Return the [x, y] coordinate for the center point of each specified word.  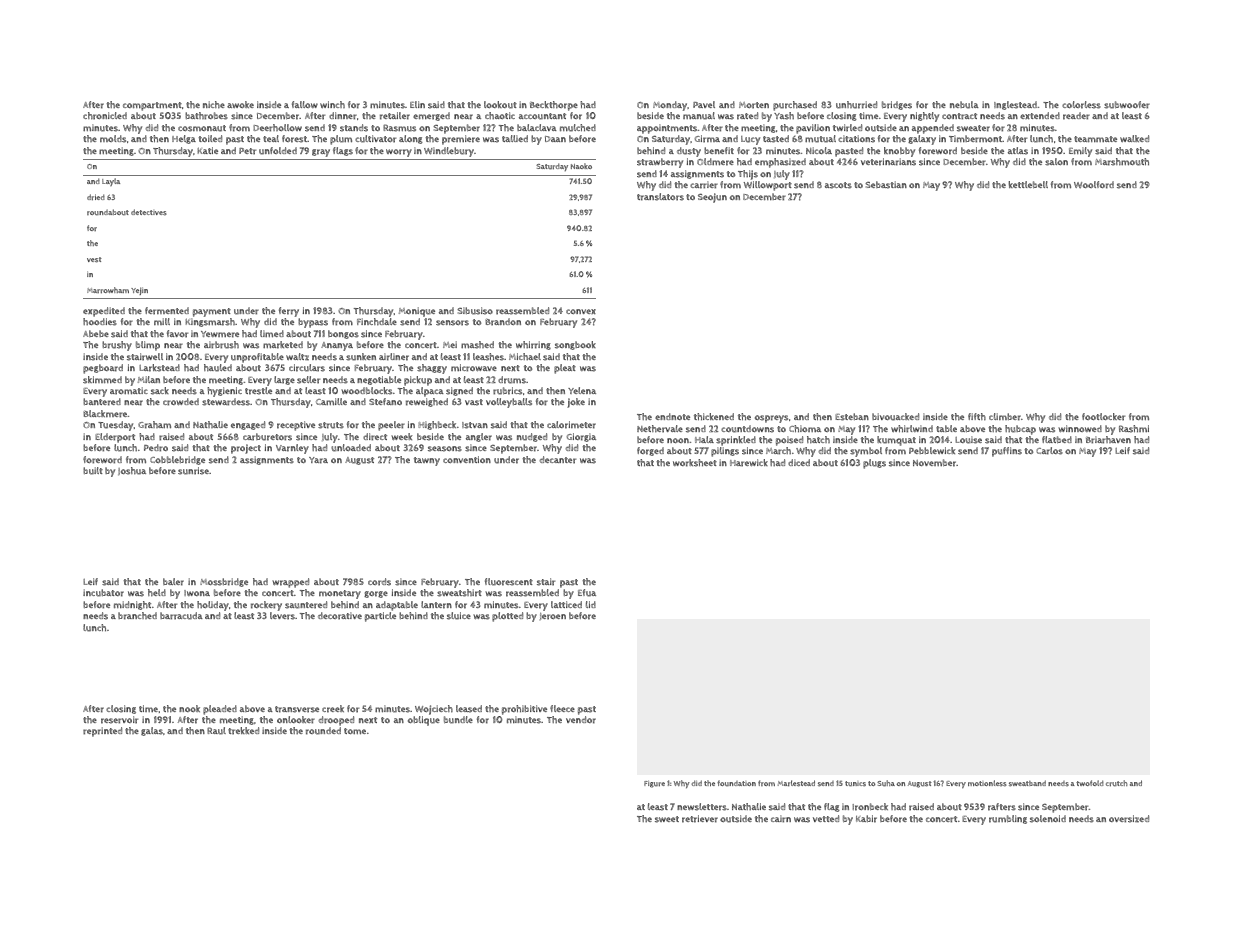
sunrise [193, 471]
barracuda [181, 616]
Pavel [704, 104]
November [934, 463]
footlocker [1103, 417]
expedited [104, 312]
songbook [575, 345]
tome [355, 731]
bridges [897, 105]
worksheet [695, 463]
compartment [152, 106]
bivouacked [895, 417]
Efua [587, 593]
